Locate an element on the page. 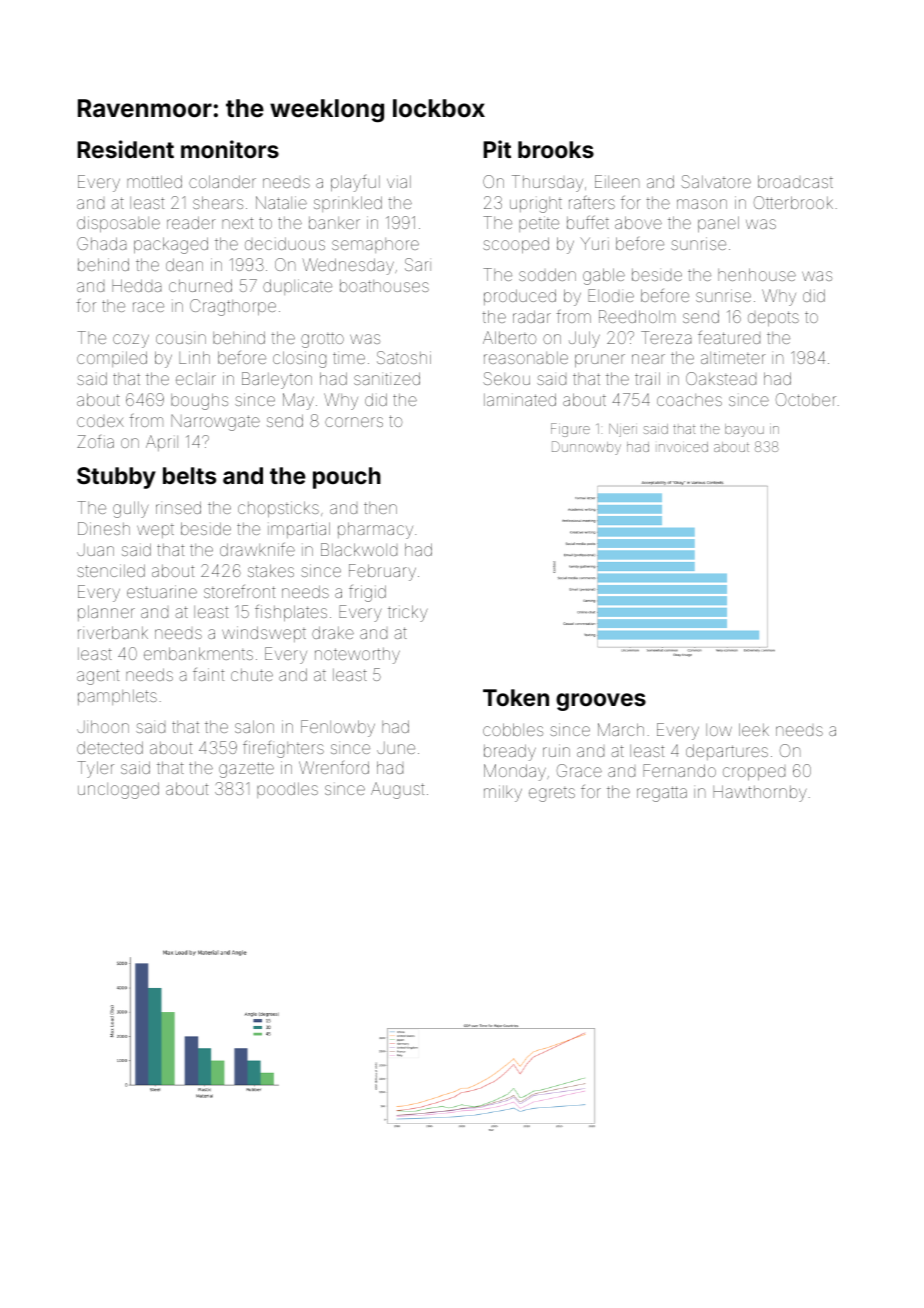 This page has height=1308, width=924. then is located at coordinates (380, 508).
